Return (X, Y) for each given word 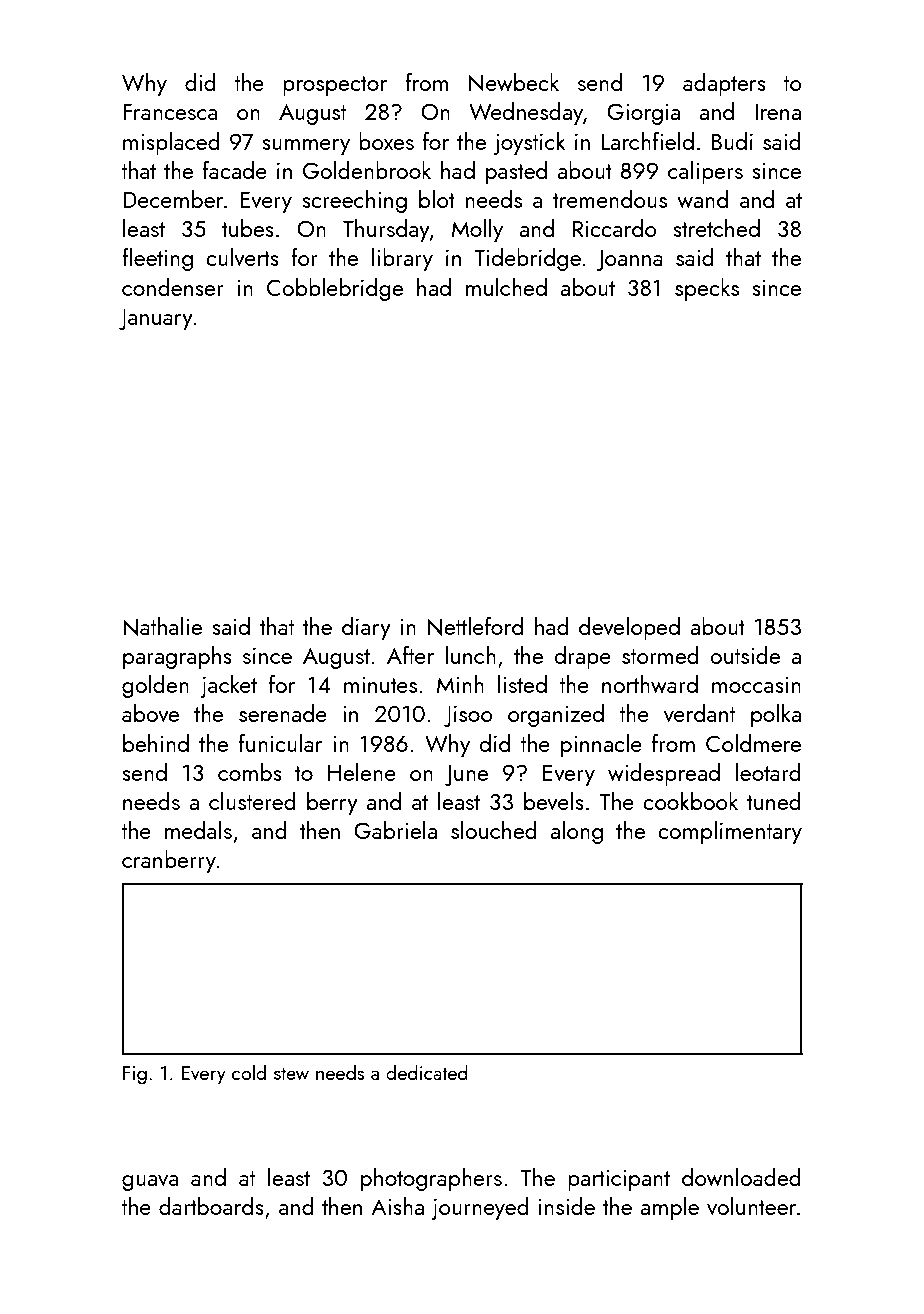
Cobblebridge (335, 289)
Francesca (170, 111)
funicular (280, 743)
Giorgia (643, 114)
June (466, 775)
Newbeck (514, 82)
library (402, 259)
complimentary (730, 832)
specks (707, 289)
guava (150, 1183)
